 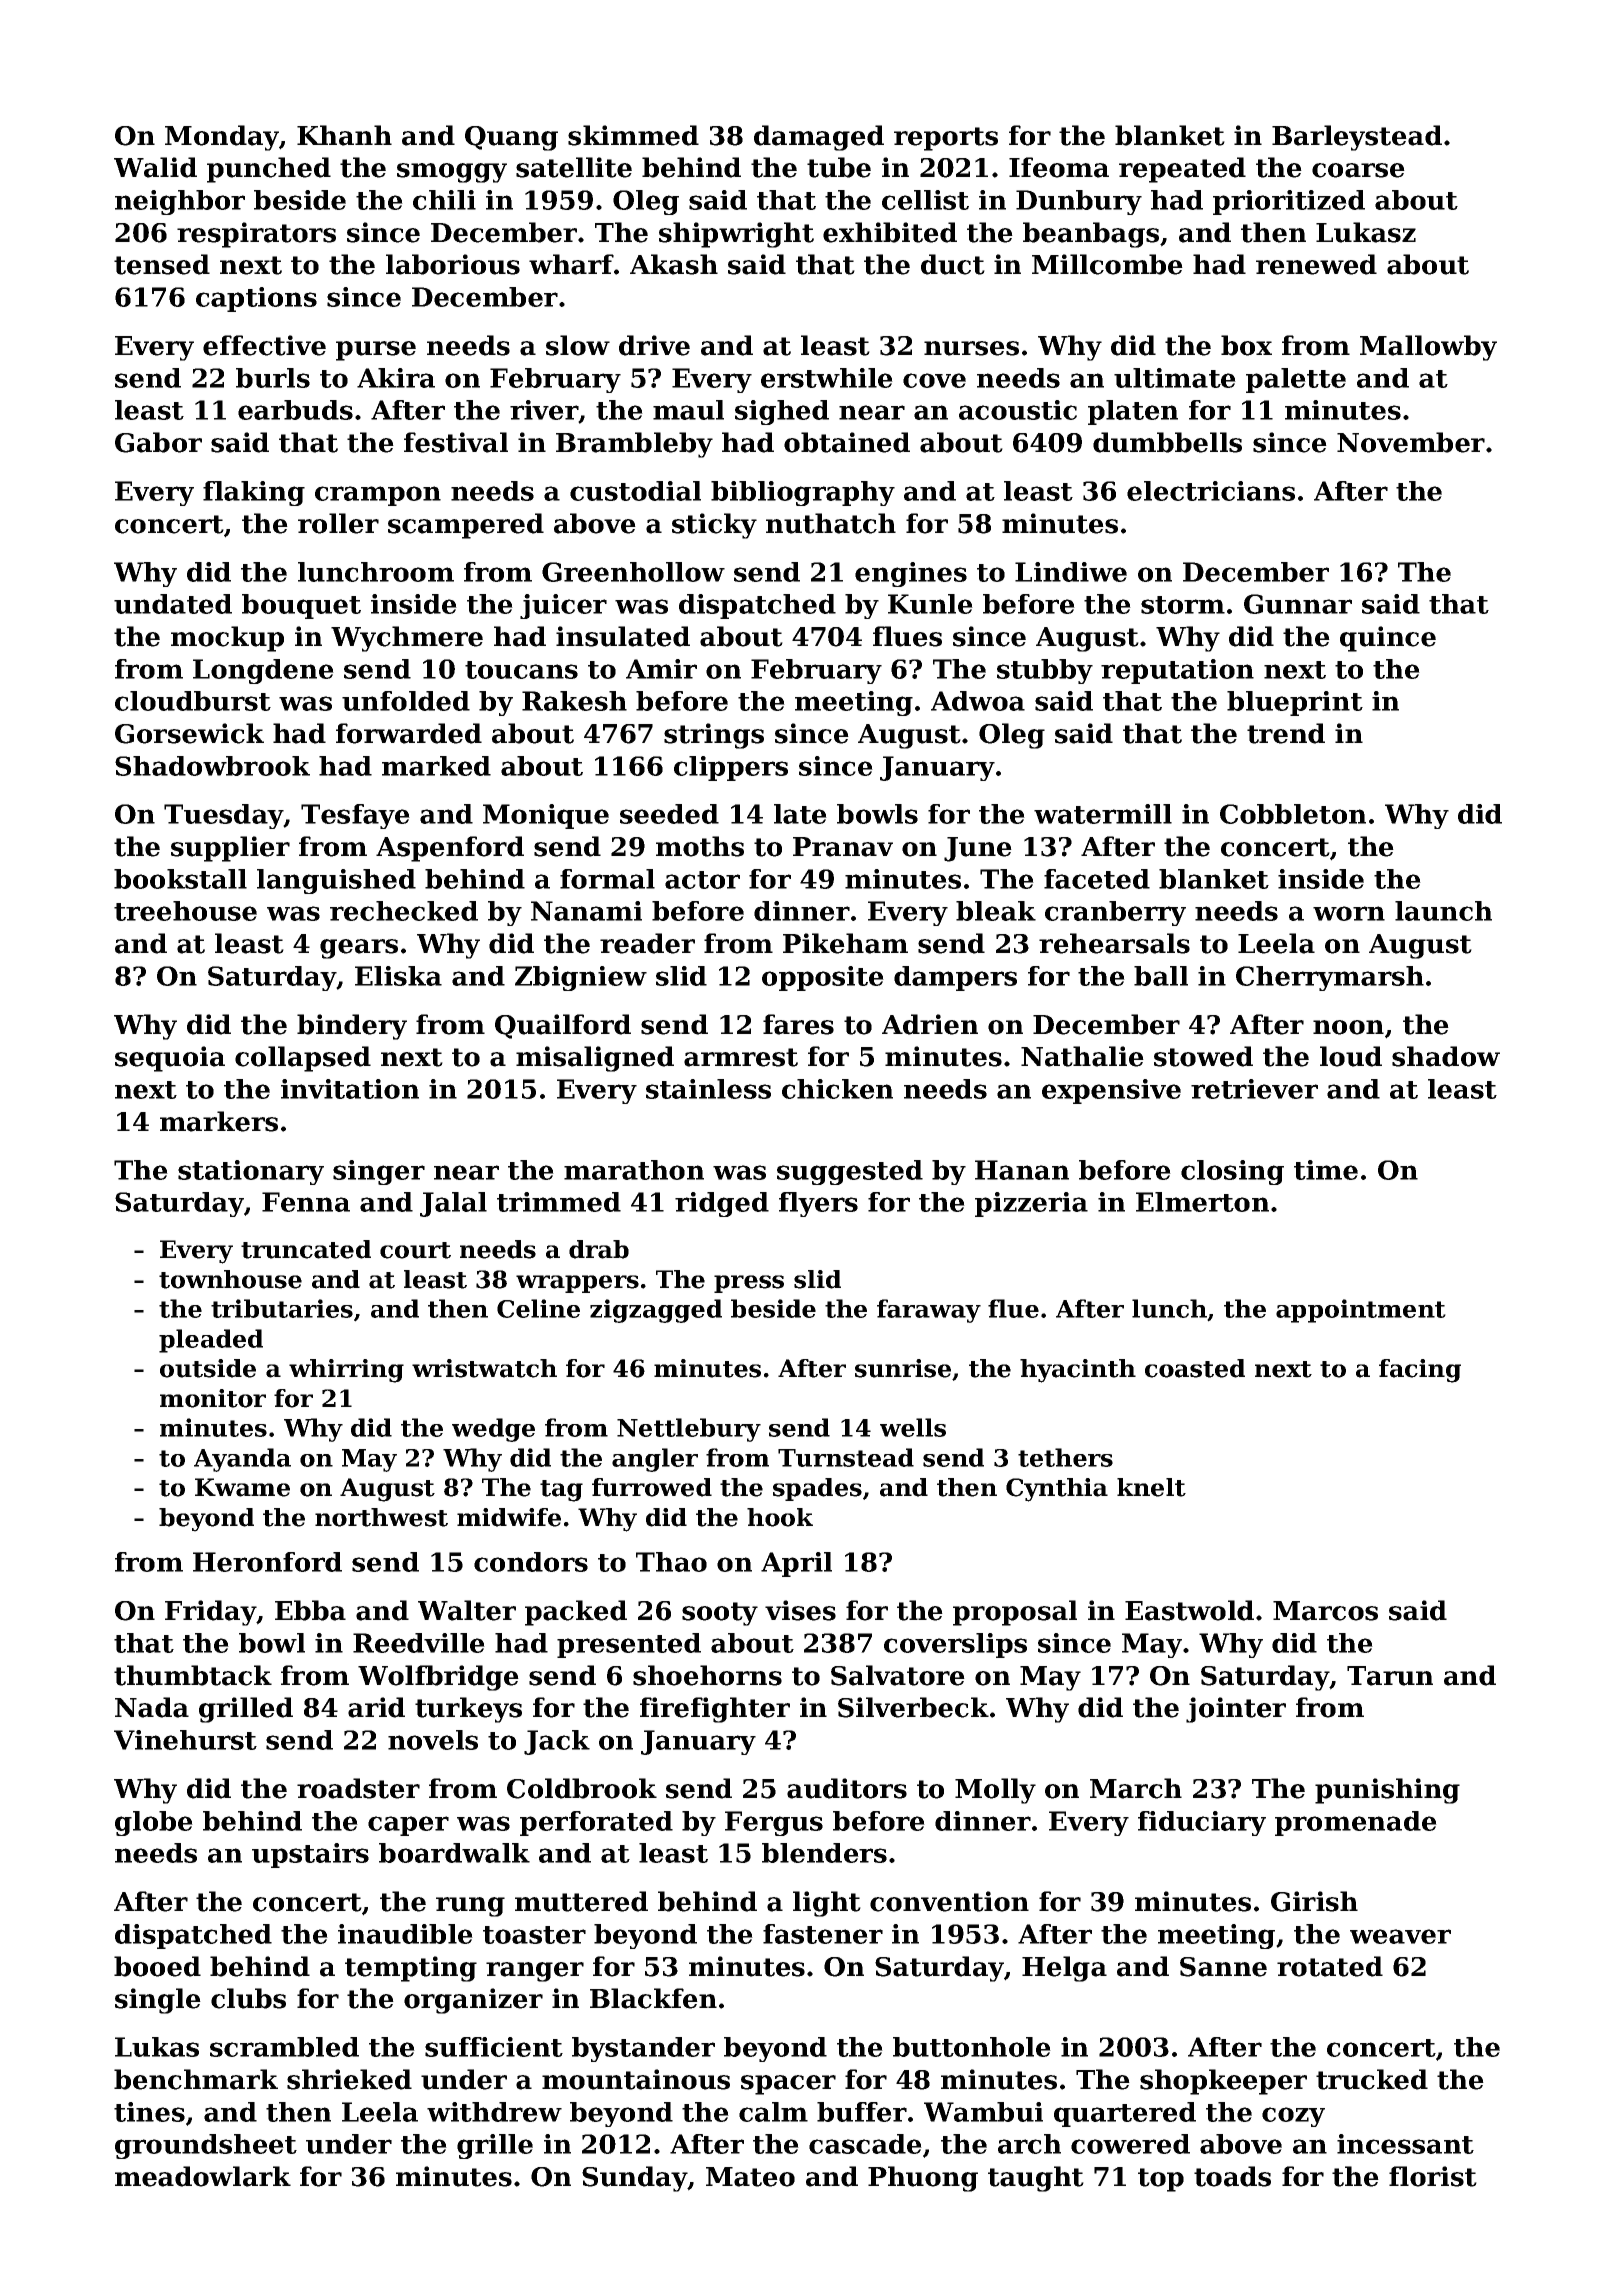 What do you see at coordinates (158, 442) in the screenshot?
I see `Gabor` at bounding box center [158, 442].
